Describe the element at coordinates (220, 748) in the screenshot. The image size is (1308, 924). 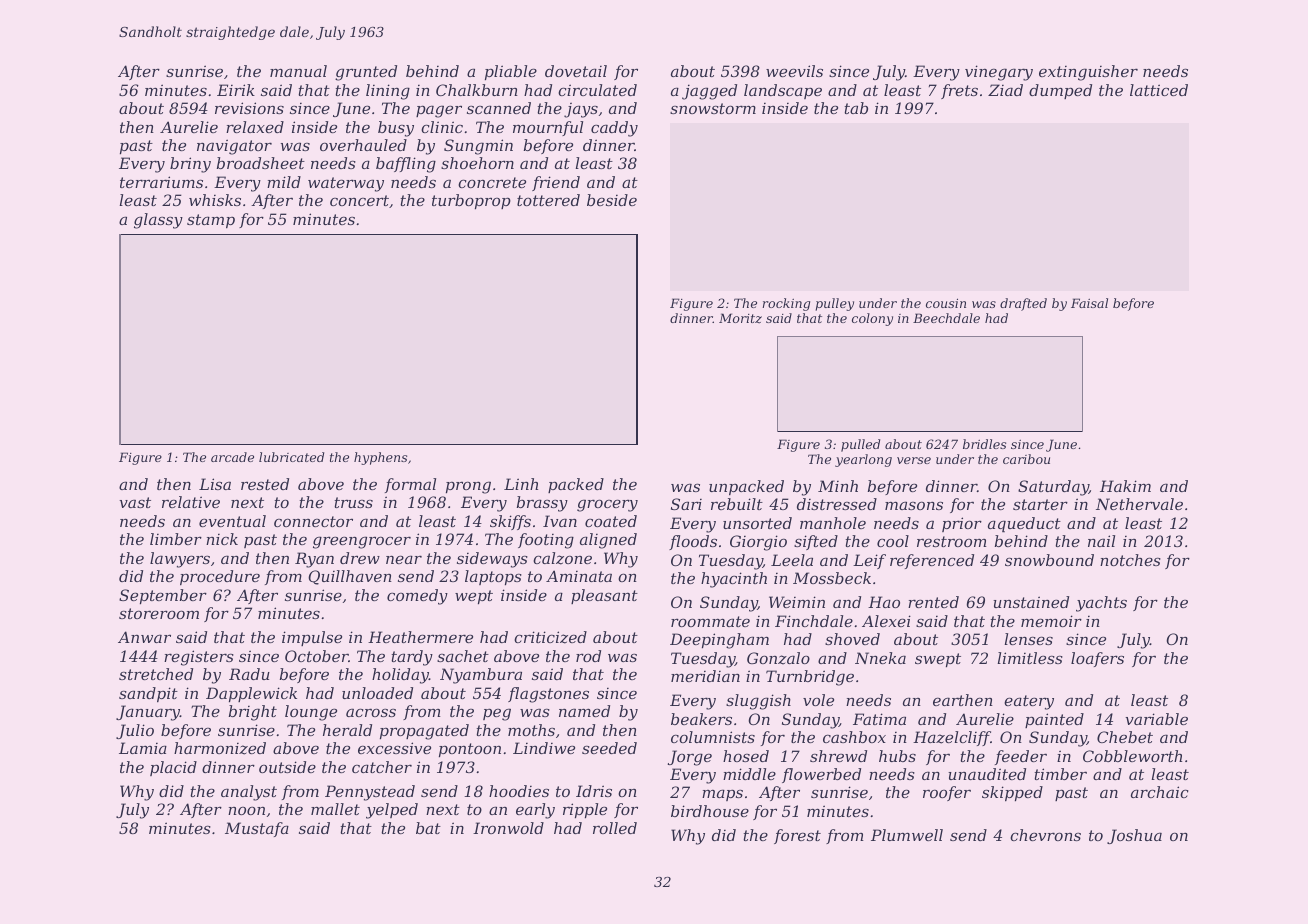
I see `harmonized` at that location.
